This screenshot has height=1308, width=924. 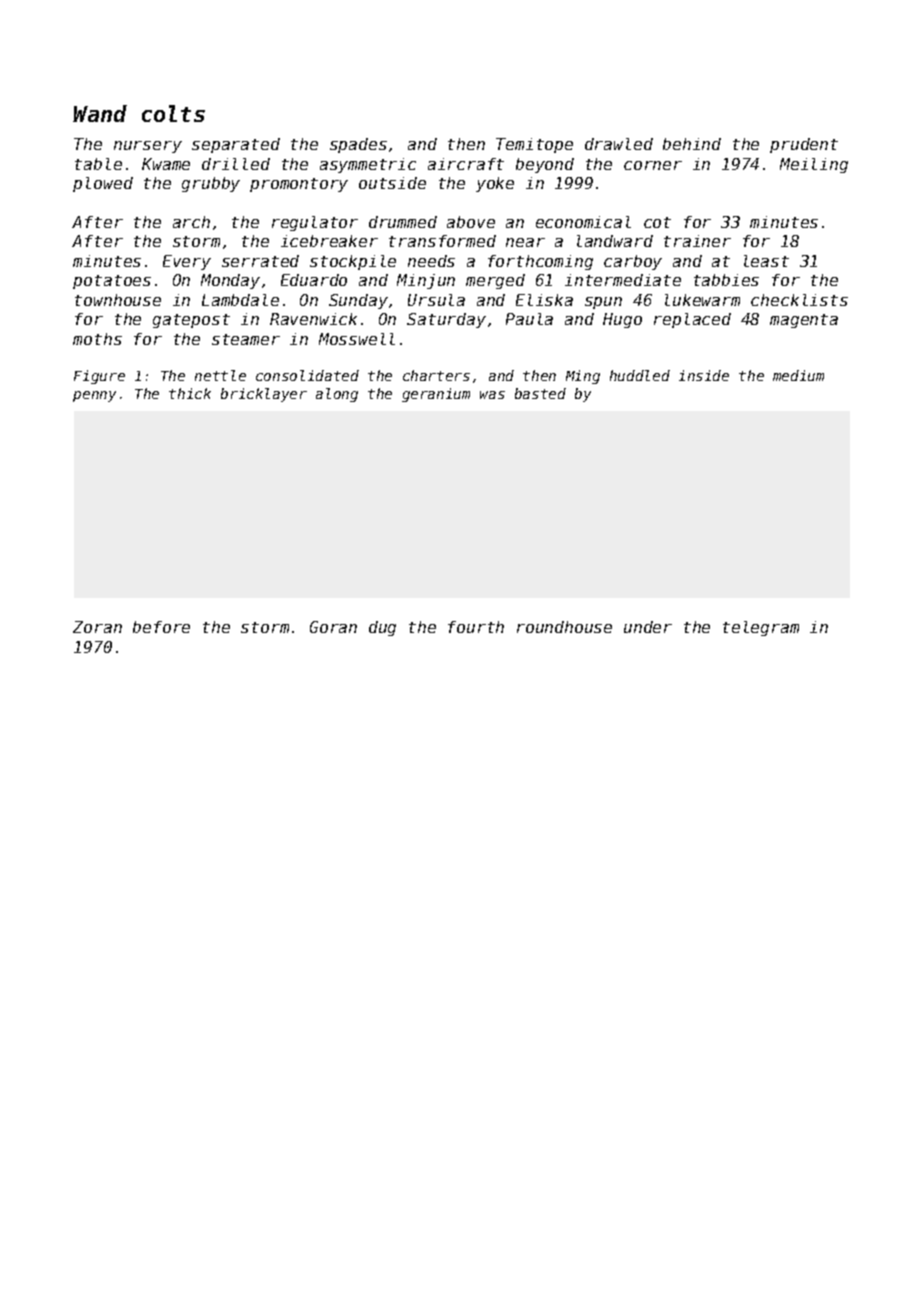 I want to click on colts, so click(x=173, y=113).
